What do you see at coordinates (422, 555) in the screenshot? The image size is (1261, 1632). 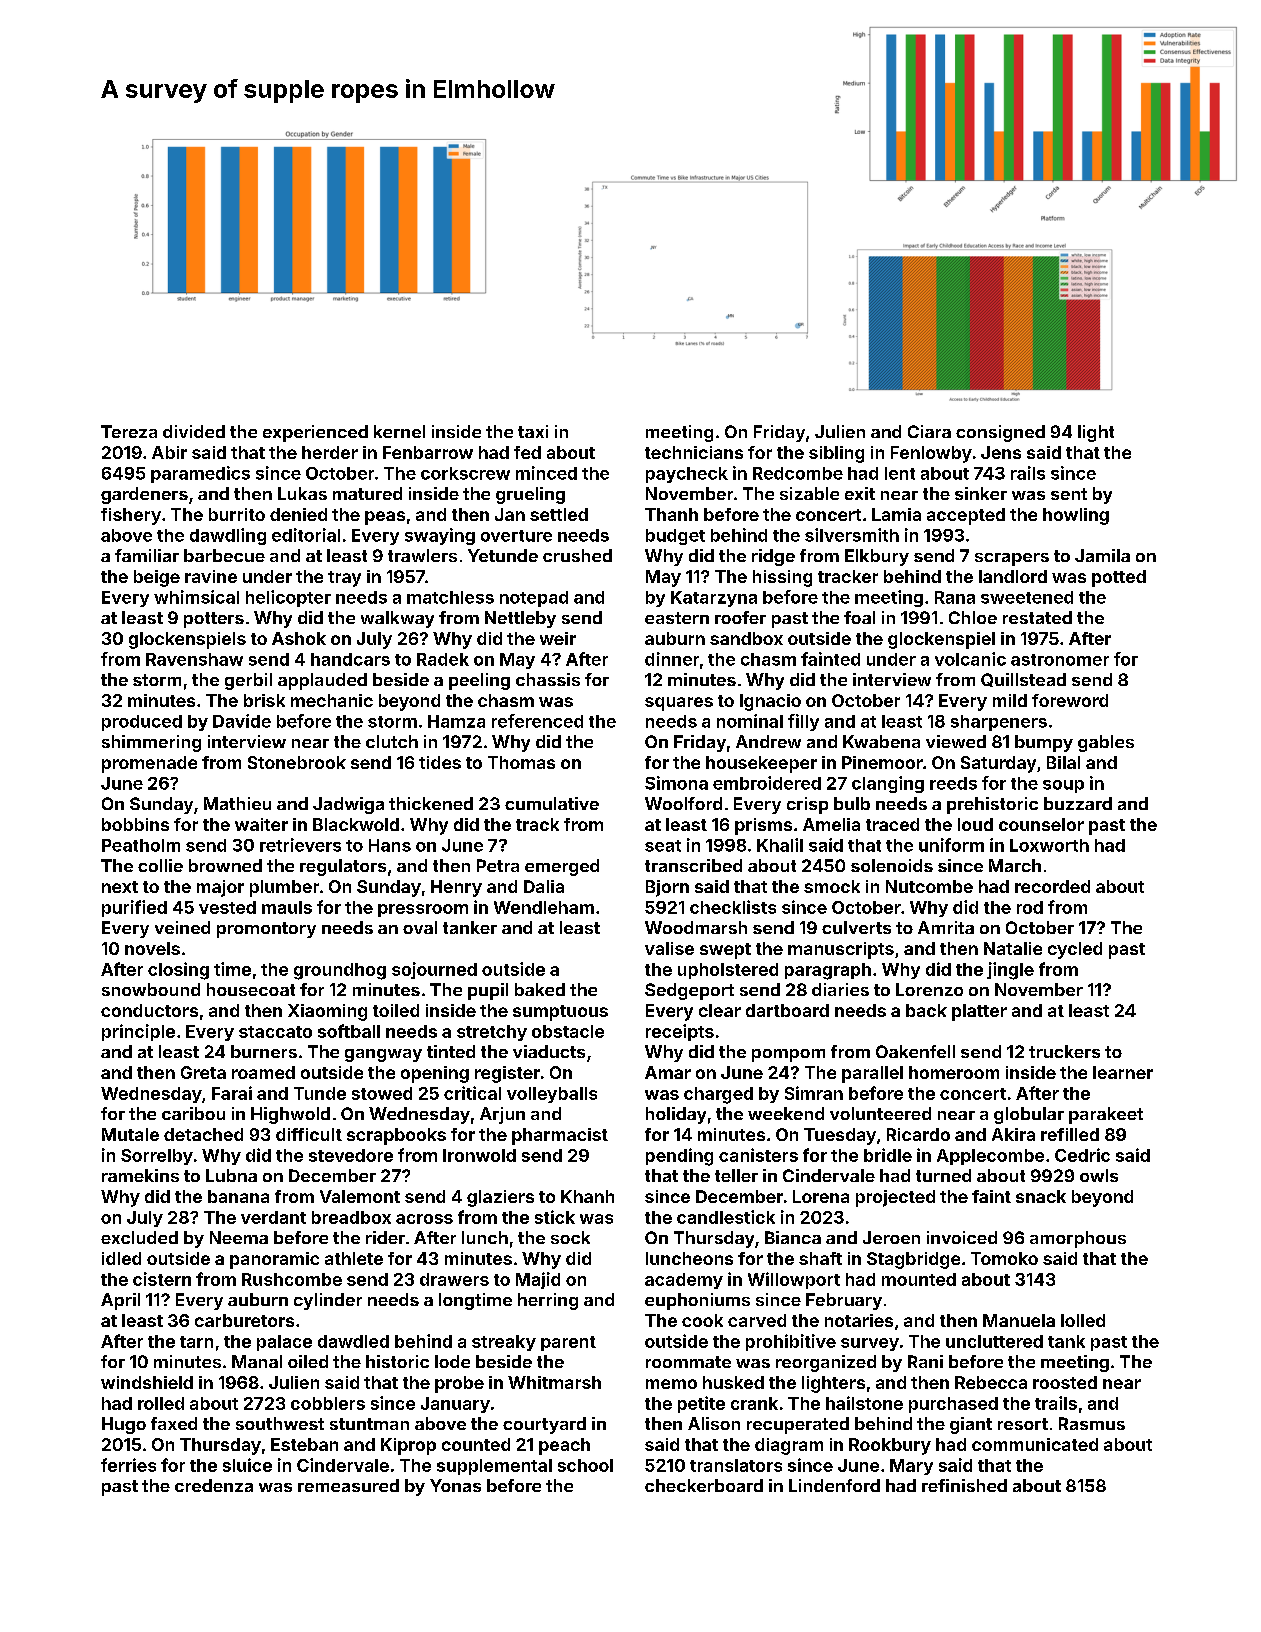 I see `trawlers` at bounding box center [422, 555].
